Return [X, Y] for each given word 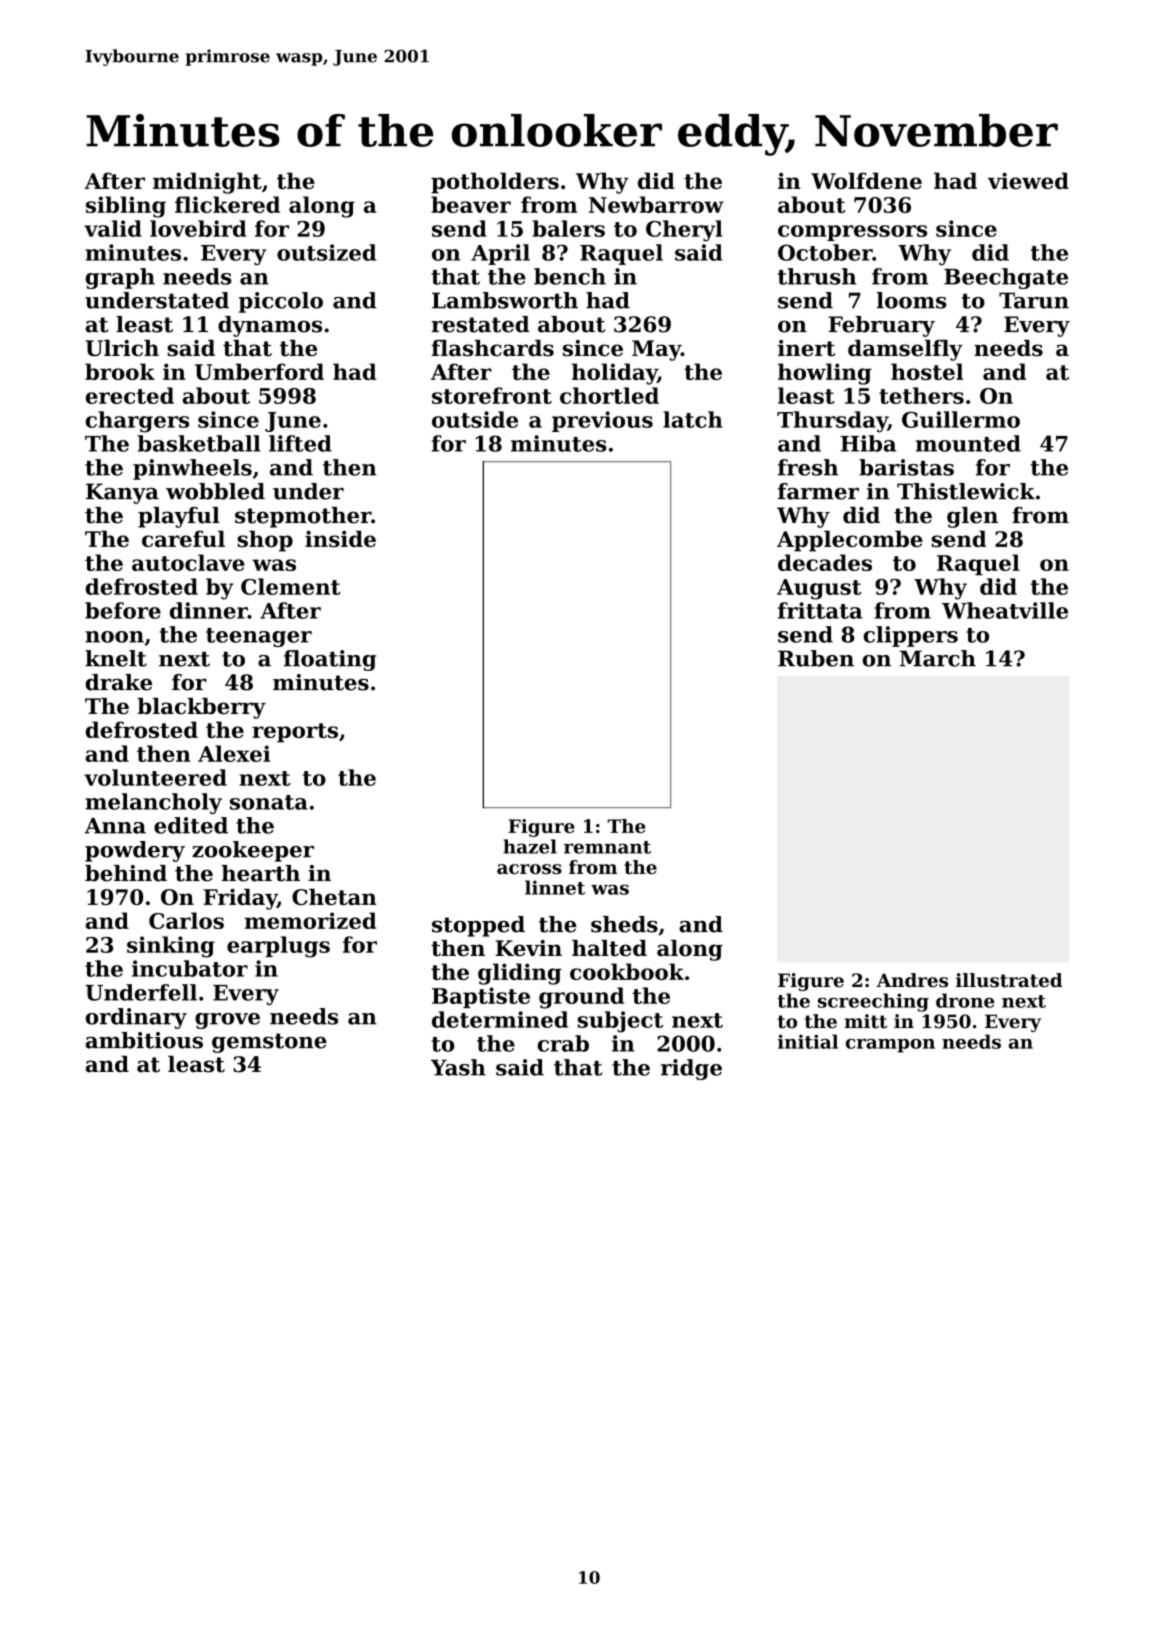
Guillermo [961, 419]
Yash [458, 1067]
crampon [890, 1046]
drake [119, 682]
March [938, 658]
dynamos [270, 326]
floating [330, 660]
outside [475, 419]
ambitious [144, 1040]
